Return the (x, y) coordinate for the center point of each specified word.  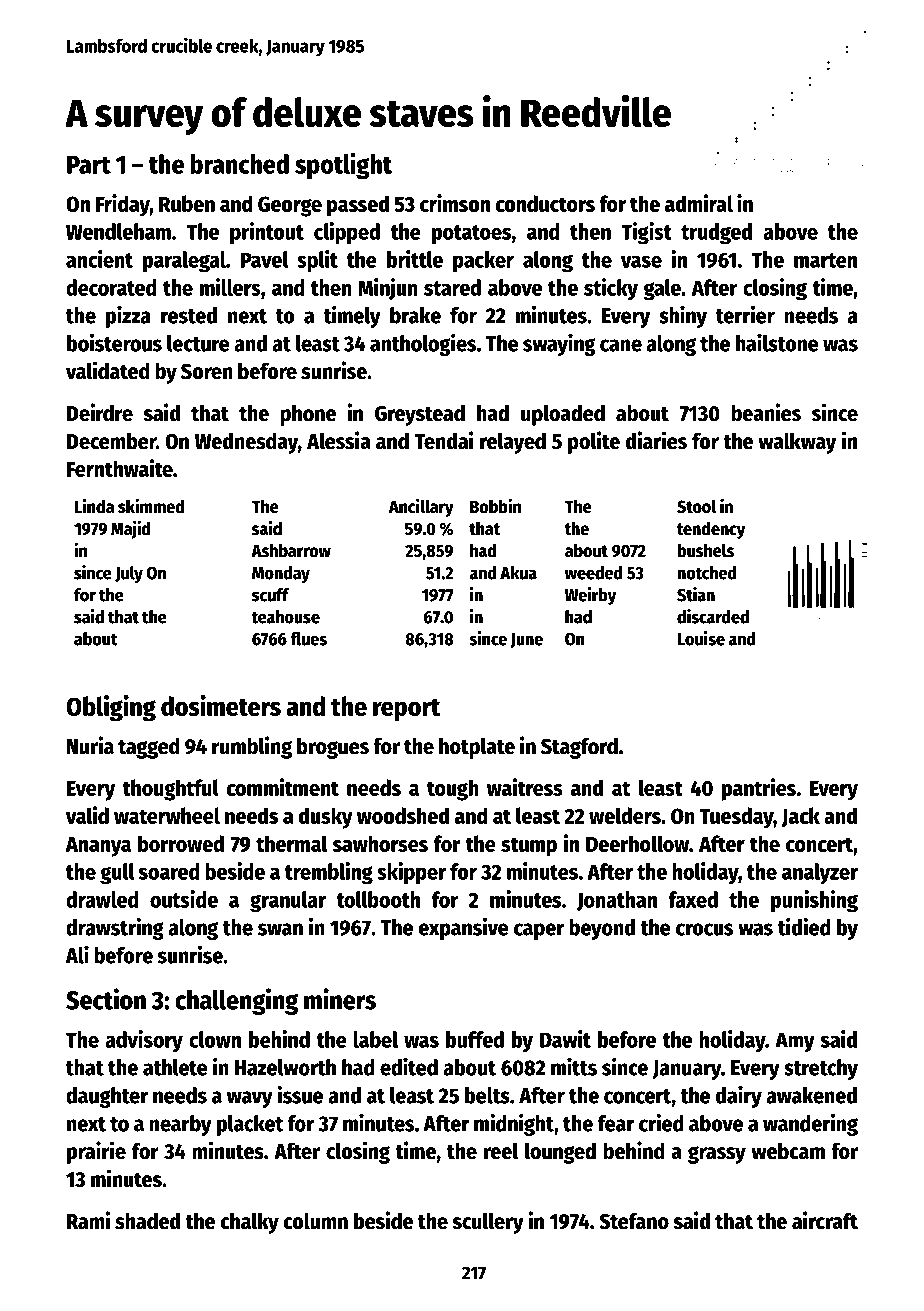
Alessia (339, 440)
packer (483, 261)
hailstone (777, 342)
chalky (249, 1223)
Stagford (579, 748)
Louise (701, 638)
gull (117, 874)
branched (239, 164)
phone (308, 415)
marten (825, 260)
